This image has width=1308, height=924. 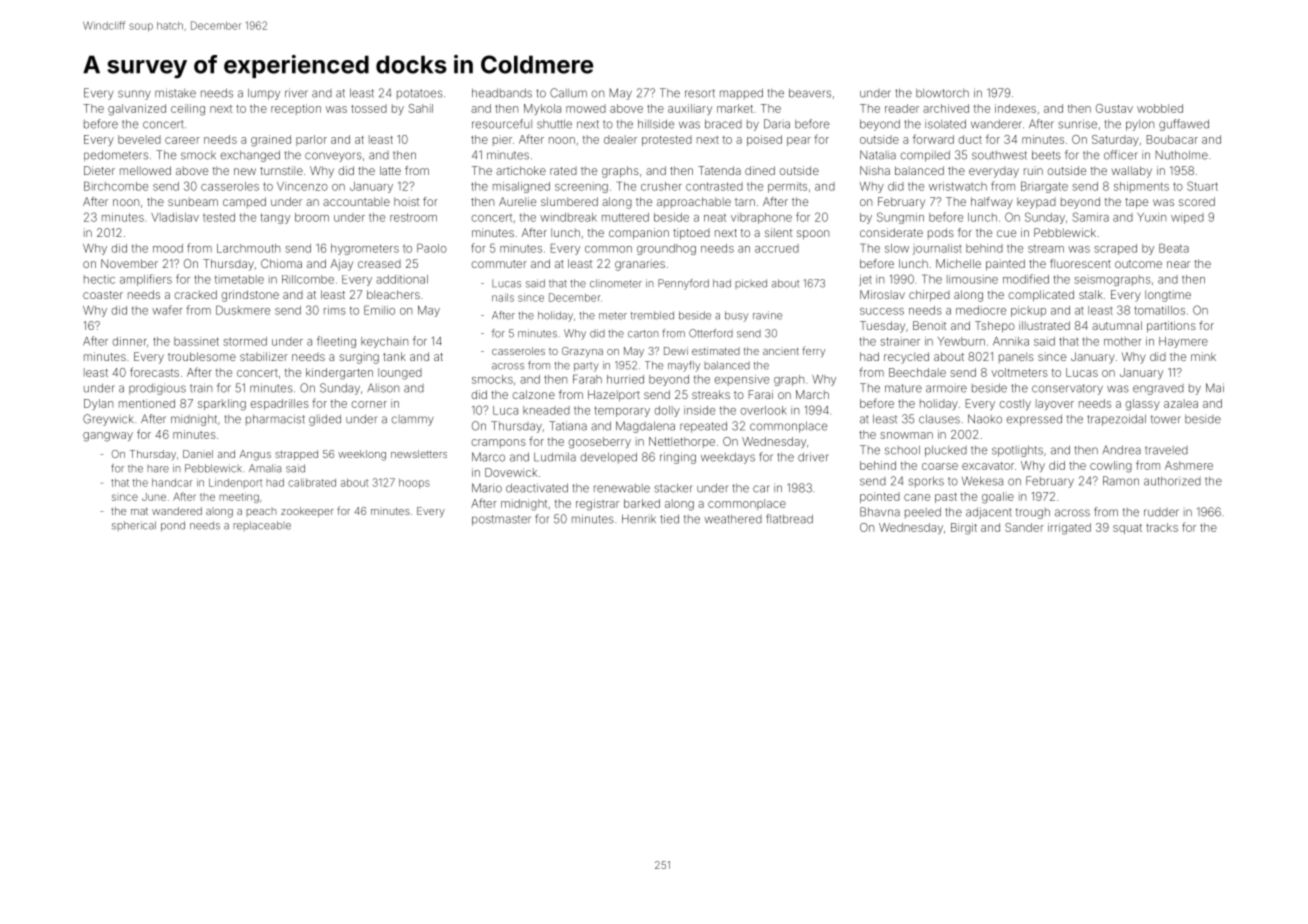 I want to click on Beata, so click(x=1174, y=248).
